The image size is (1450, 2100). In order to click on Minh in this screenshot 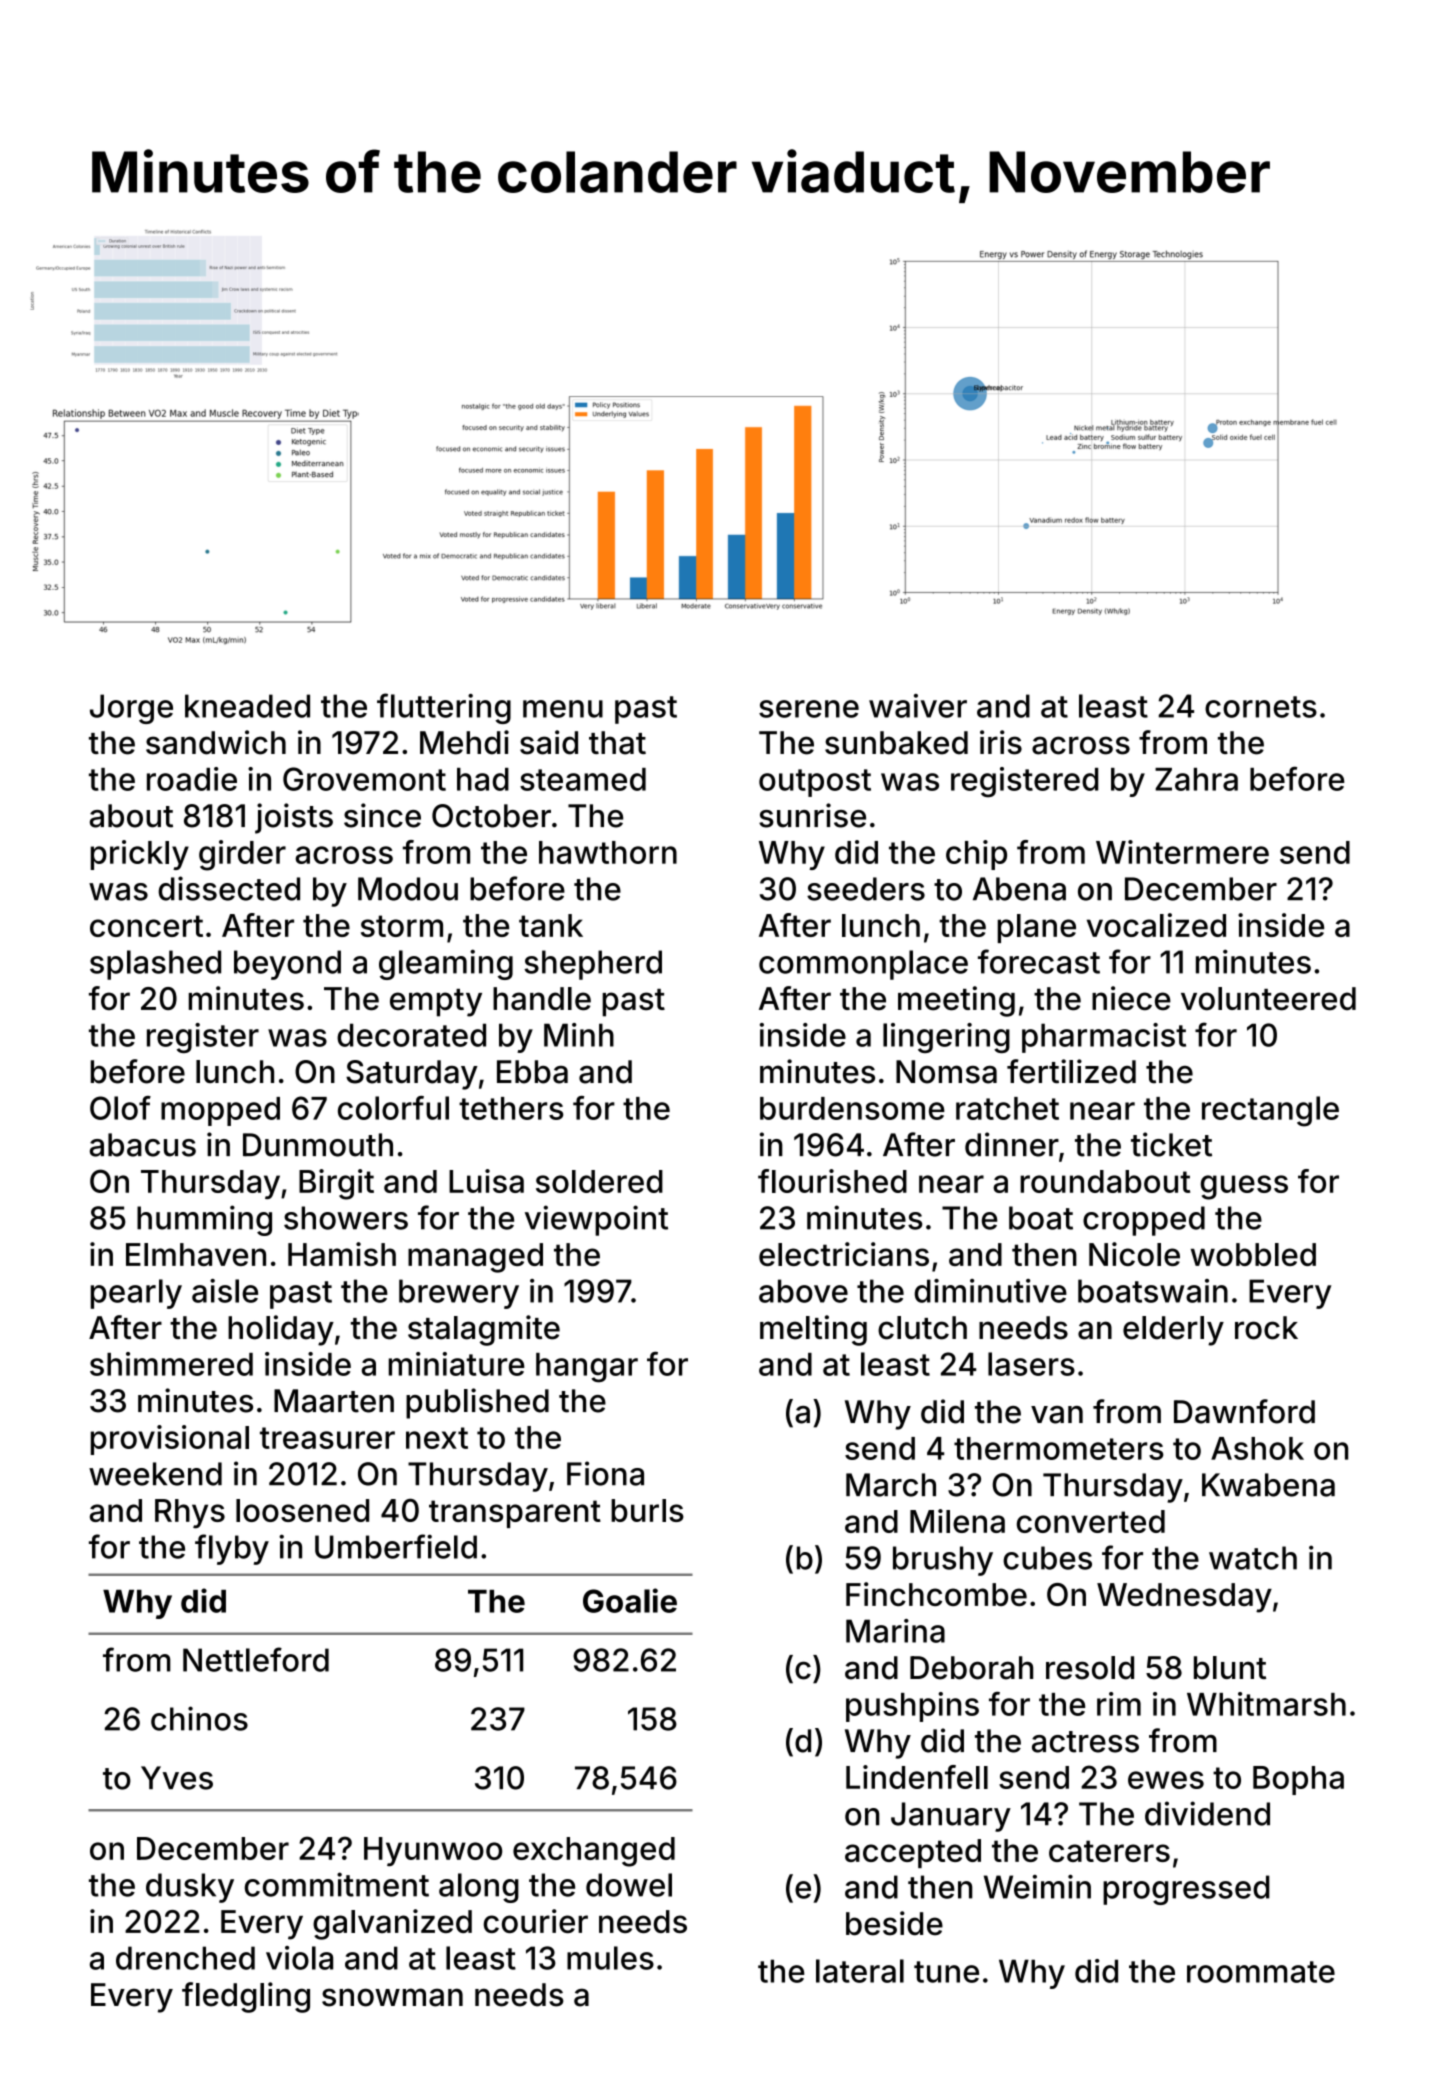, I will do `click(579, 1035)`.
